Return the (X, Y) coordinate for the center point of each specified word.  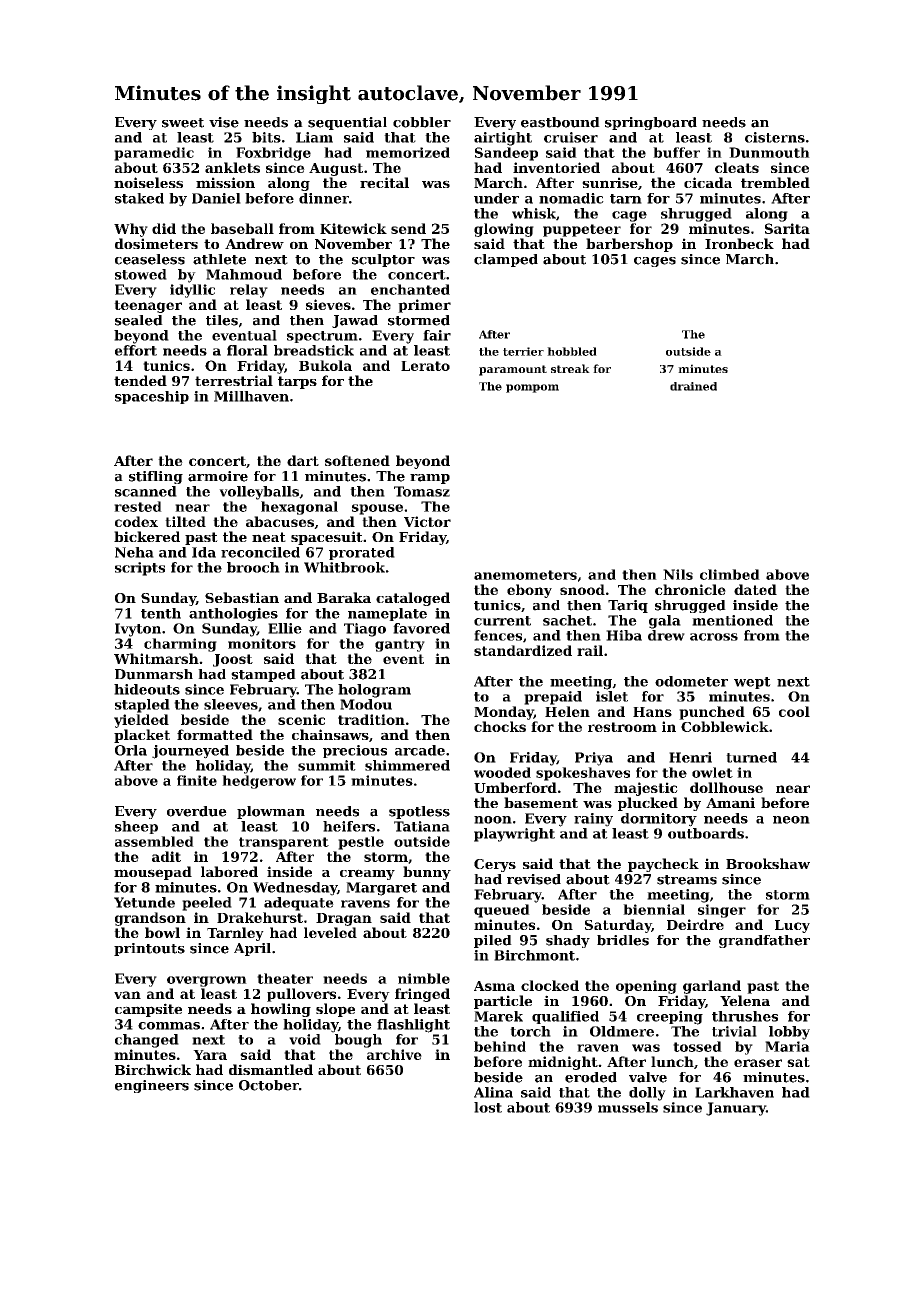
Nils (678, 574)
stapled (142, 706)
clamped (506, 260)
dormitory (659, 820)
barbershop (629, 245)
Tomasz (422, 491)
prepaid (553, 698)
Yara (210, 1055)
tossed (697, 1046)
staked (139, 198)
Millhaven (251, 396)
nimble (424, 978)
